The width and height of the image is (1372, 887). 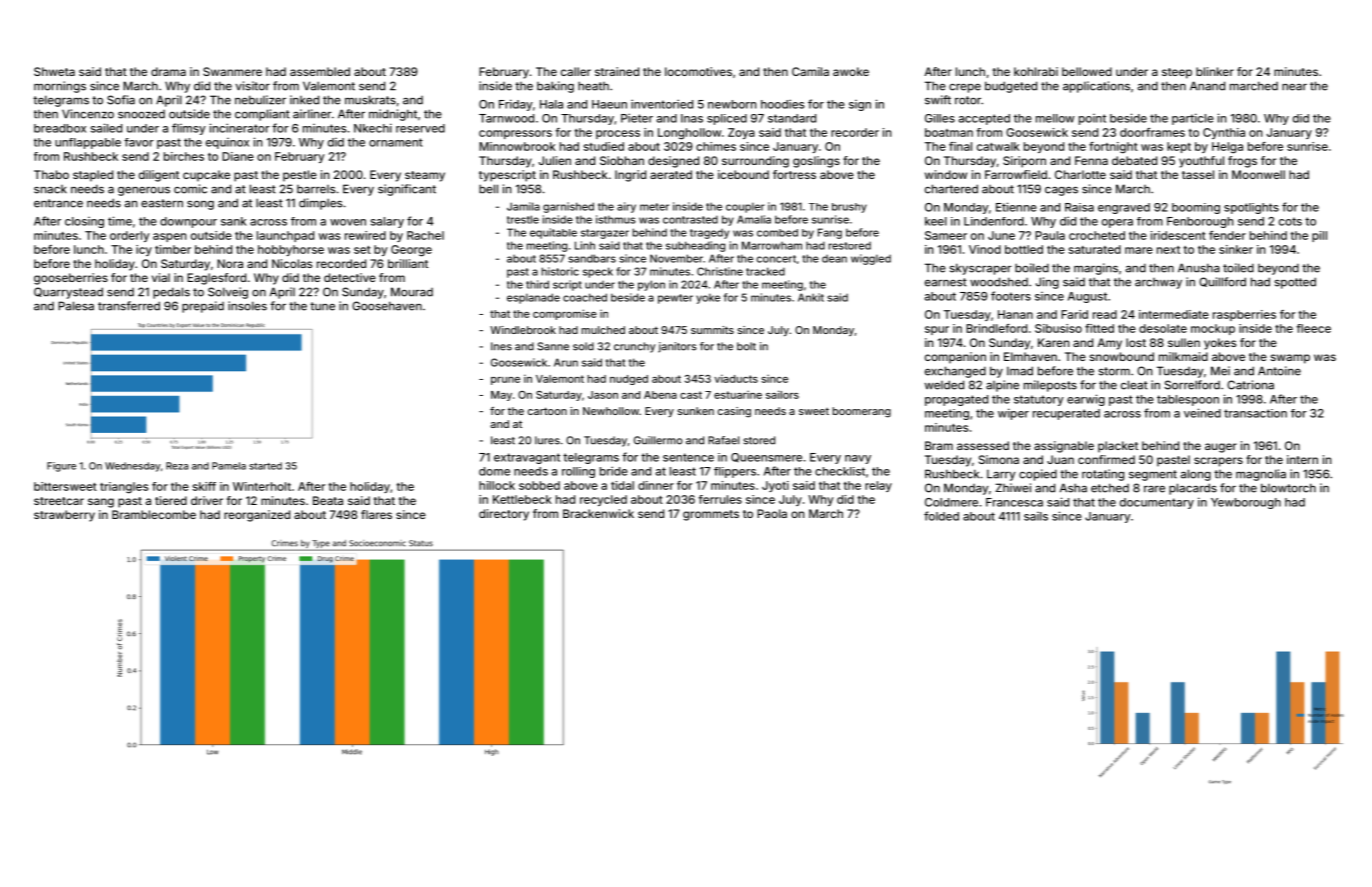 What do you see at coordinates (54, 71) in the image?
I see `Shweta` at bounding box center [54, 71].
